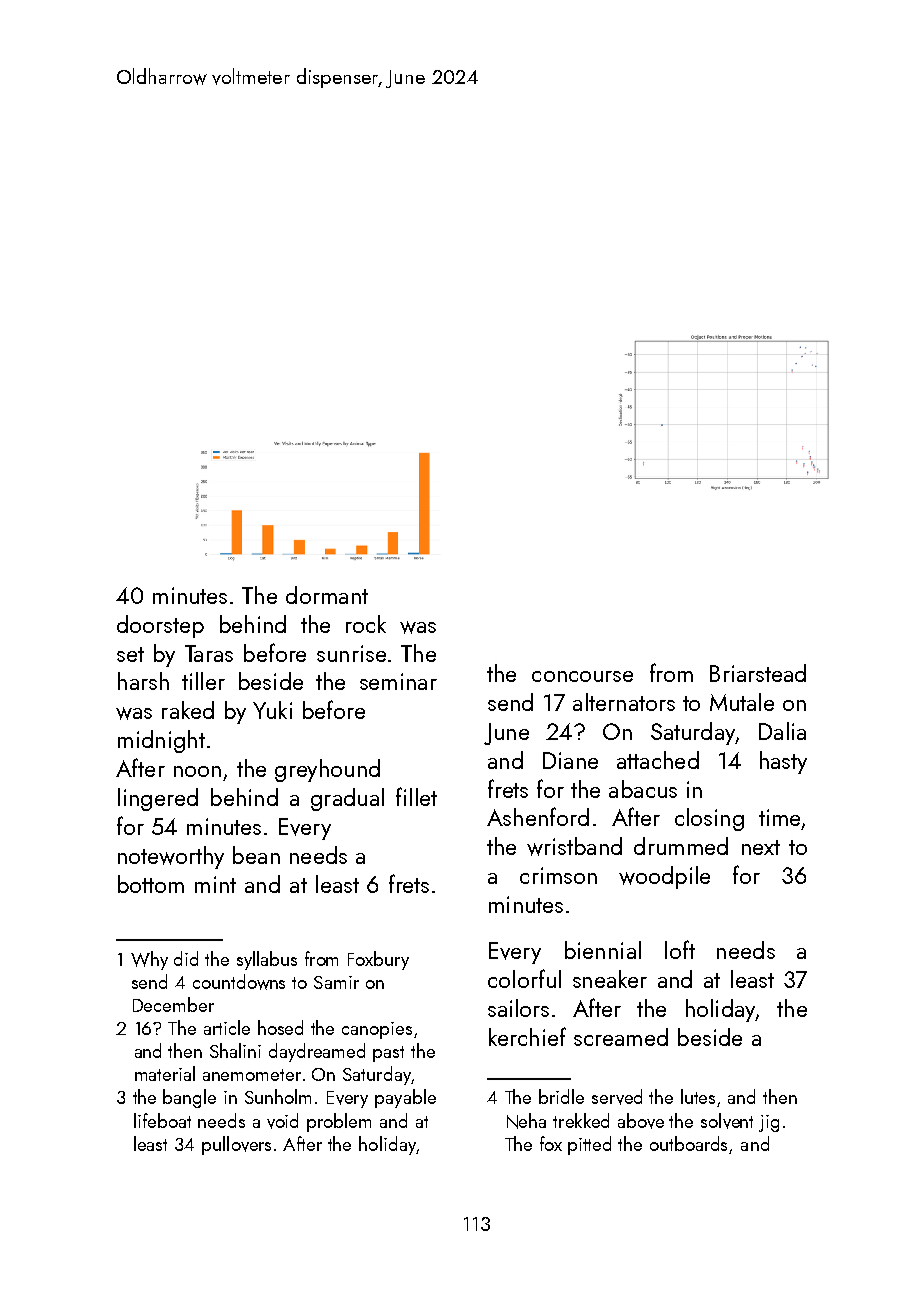 This screenshot has height=1311, width=924. Describe the element at coordinates (558, 875) in the screenshot. I see `crimson` at that location.
